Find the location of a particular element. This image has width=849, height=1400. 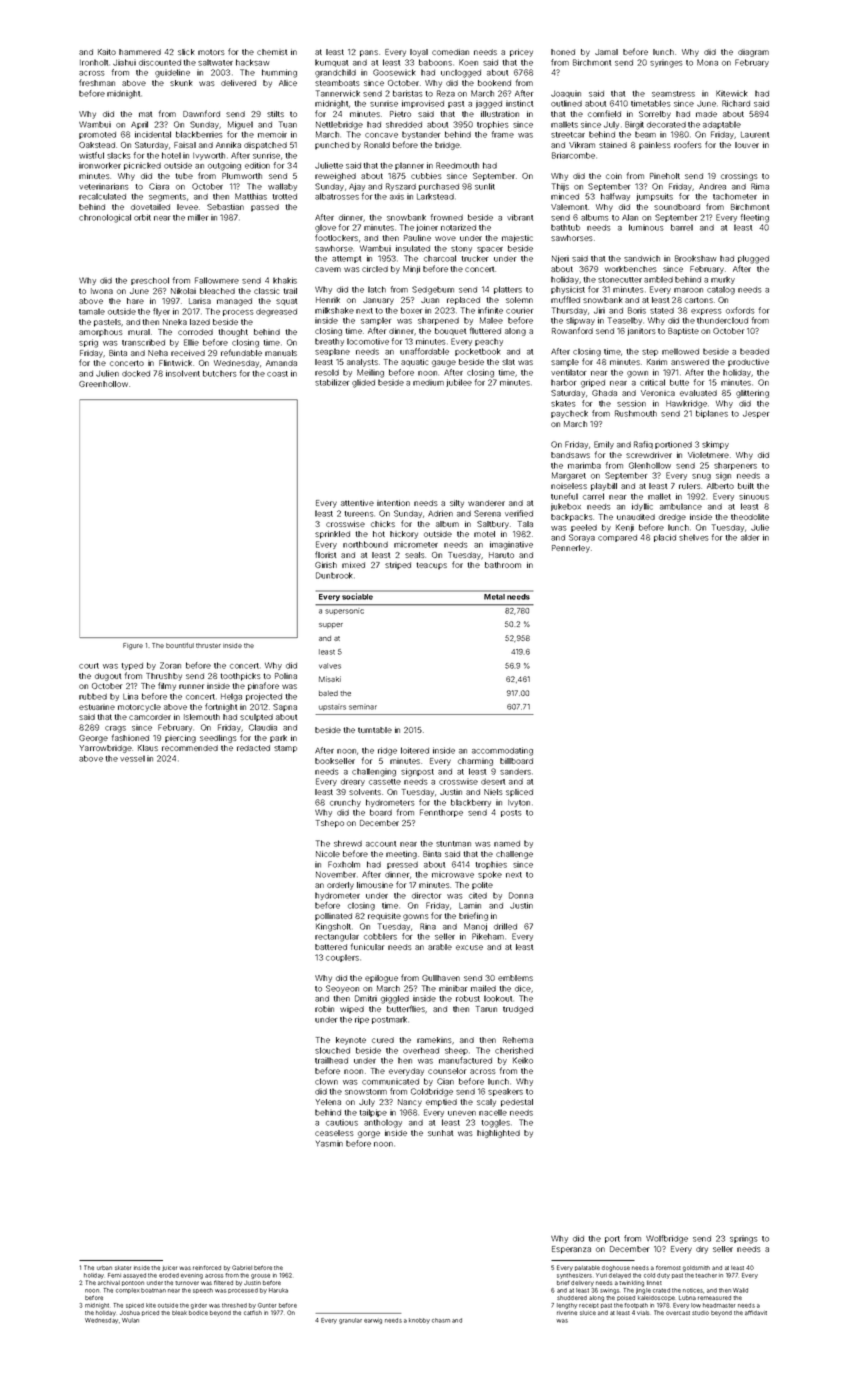

springs is located at coordinates (744, 1239).
